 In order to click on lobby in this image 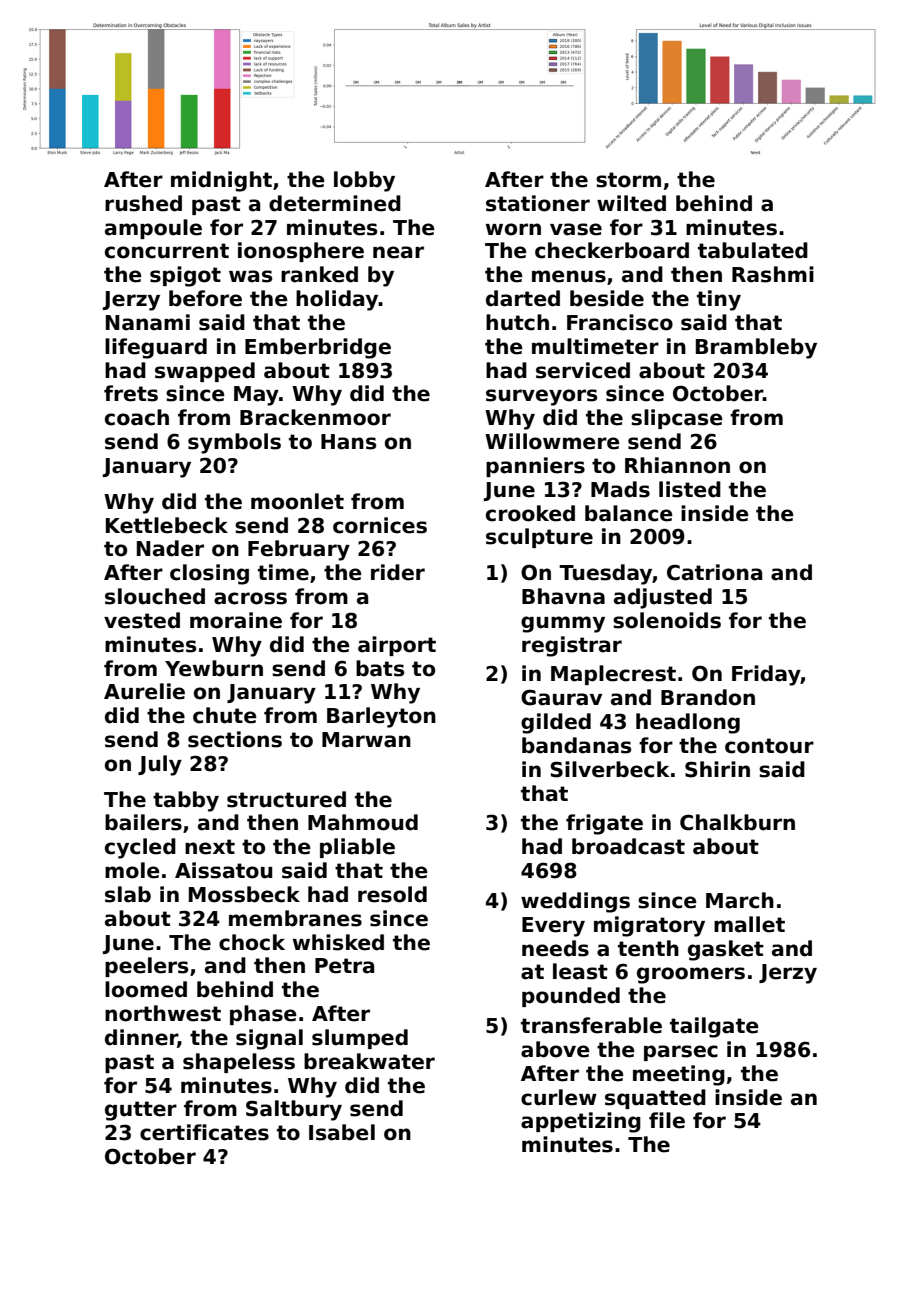, I will do `click(364, 181)`.
